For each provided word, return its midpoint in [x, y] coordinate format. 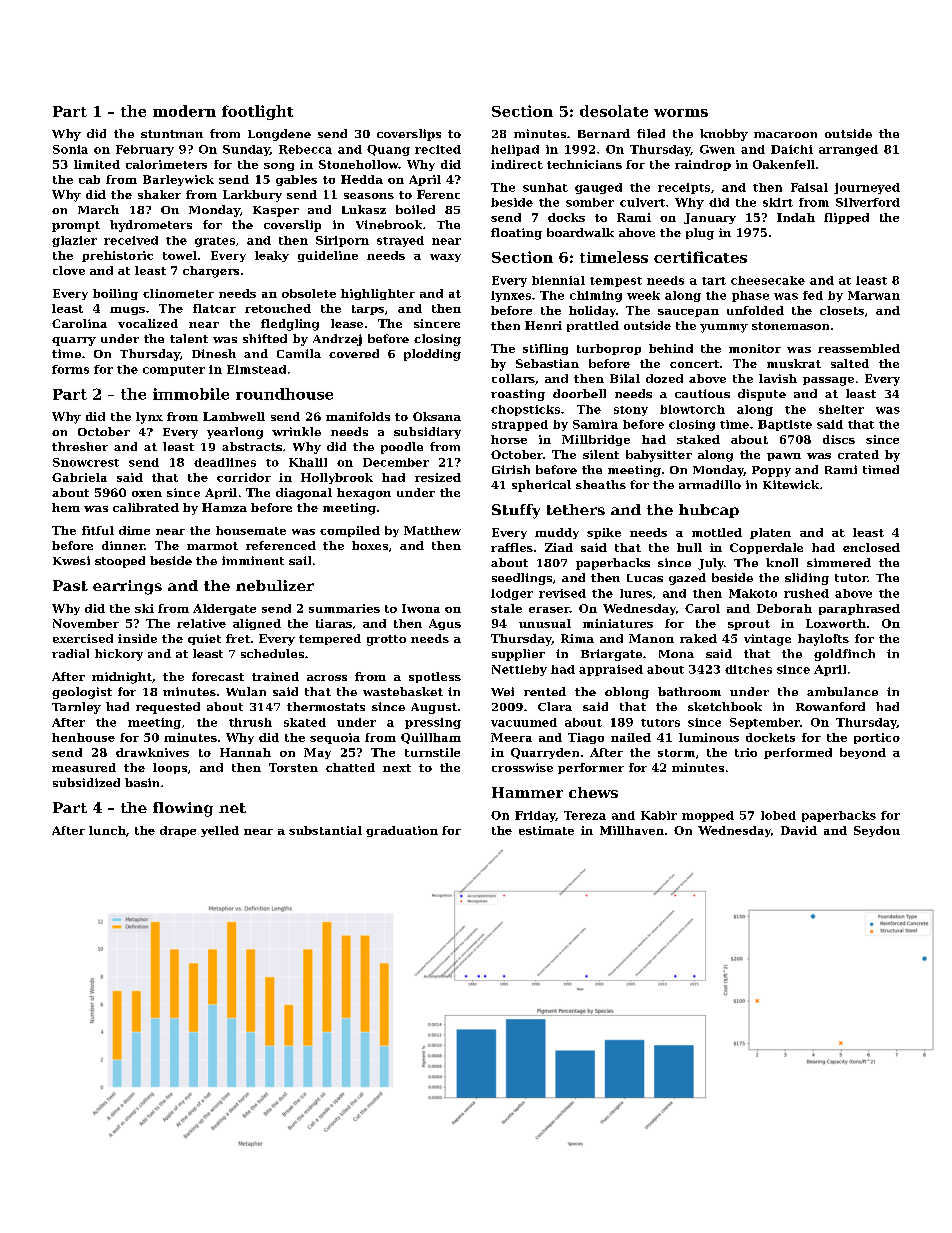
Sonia [70, 149]
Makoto [753, 593]
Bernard [604, 133]
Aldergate [224, 609]
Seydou [877, 831]
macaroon [785, 135]
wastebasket [403, 691]
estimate [546, 830]
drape [178, 831]
